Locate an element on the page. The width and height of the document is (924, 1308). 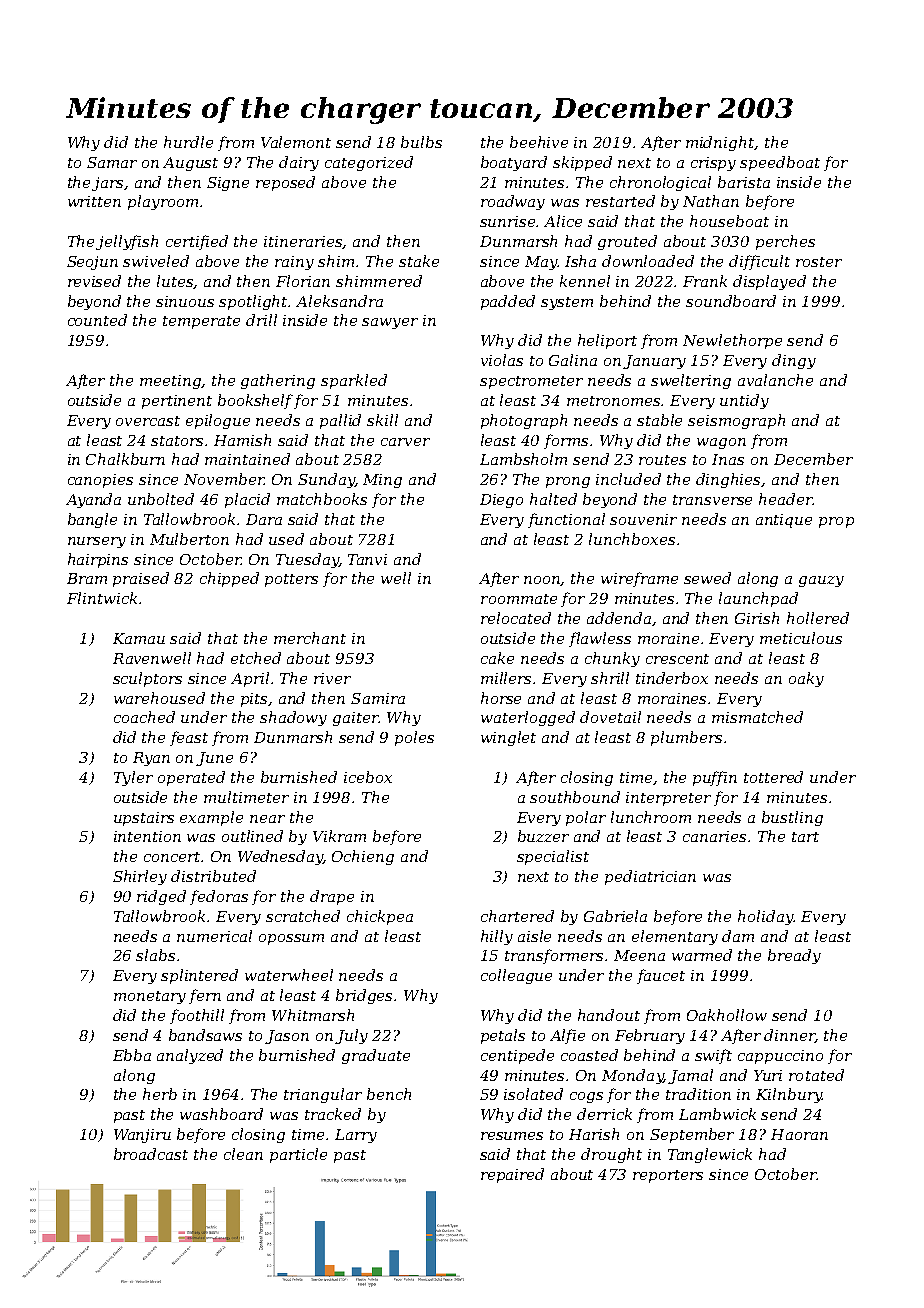
Samar is located at coordinates (112, 162).
